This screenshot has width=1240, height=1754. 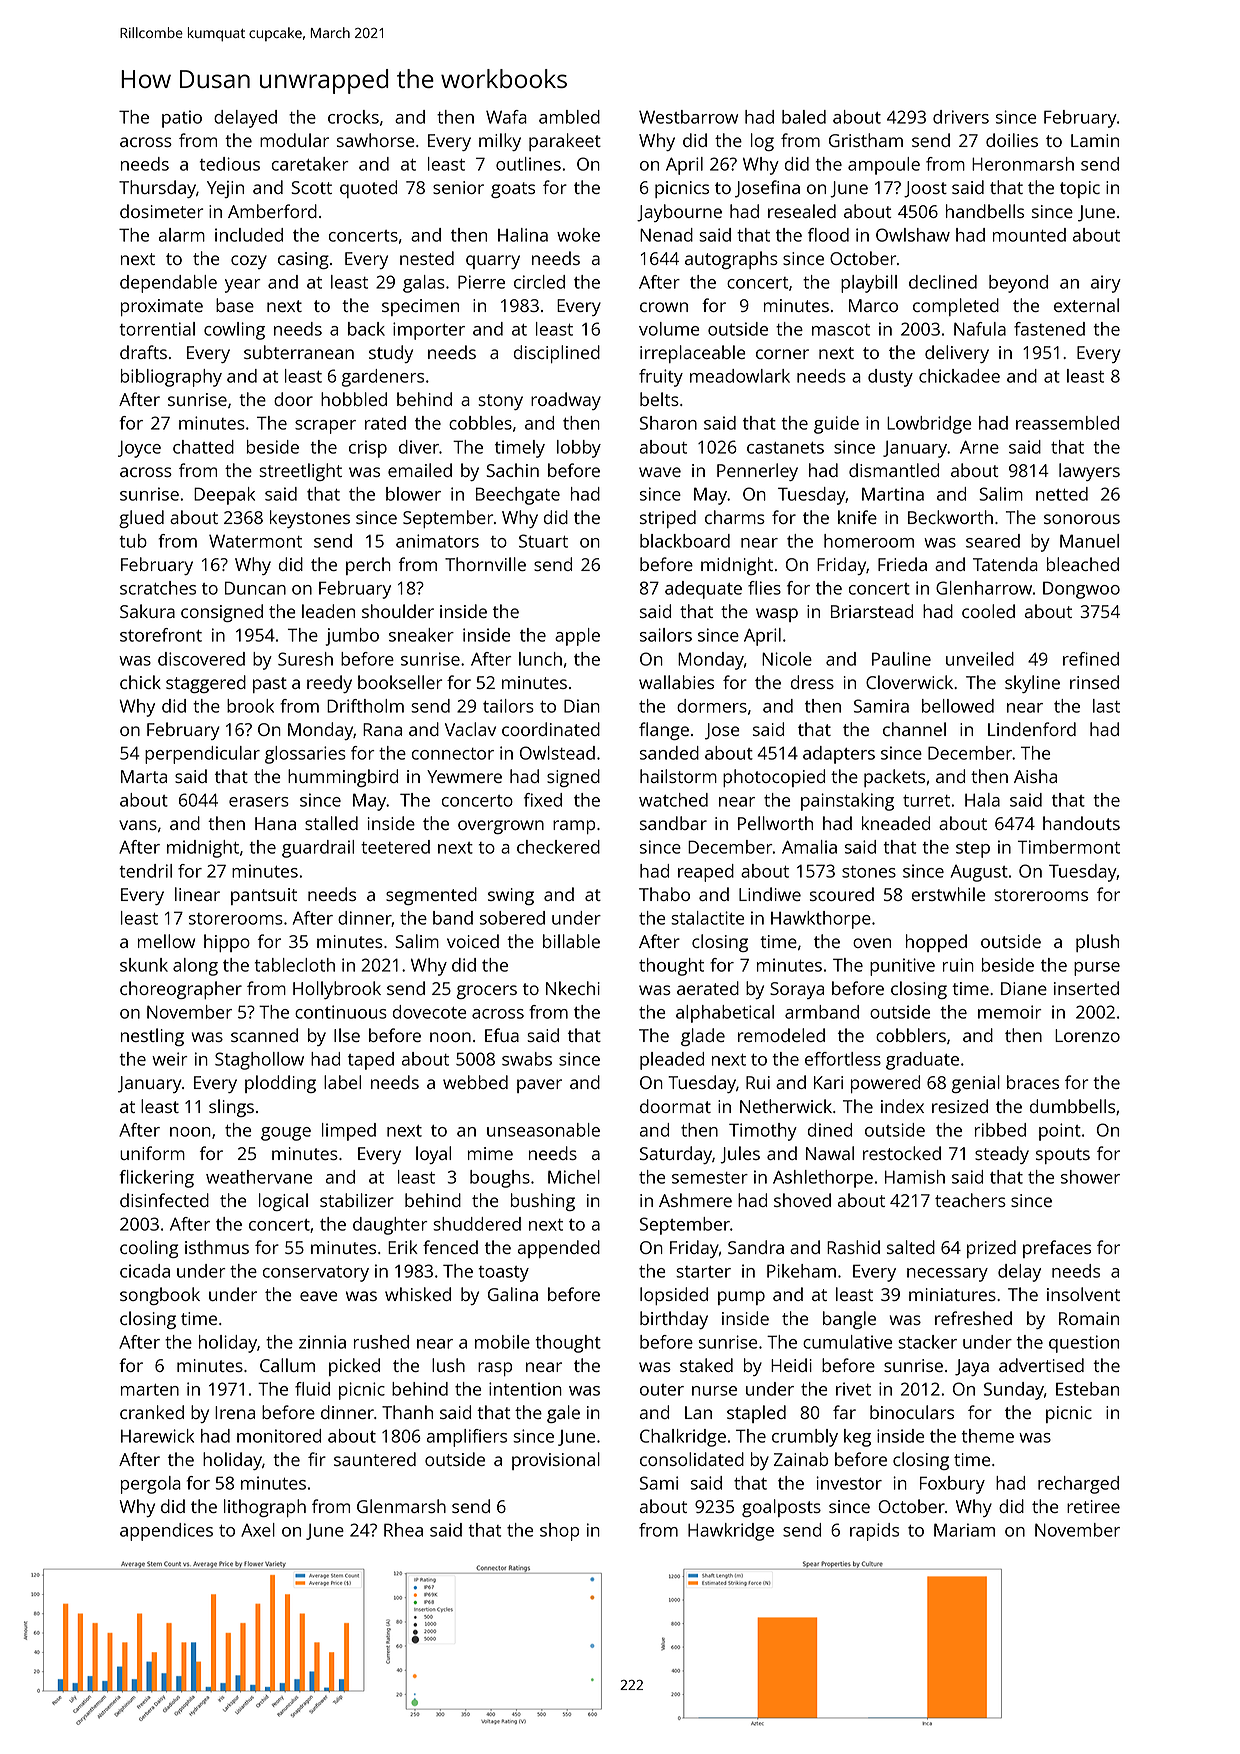 What do you see at coordinates (230, 164) in the screenshot?
I see `tedious` at bounding box center [230, 164].
